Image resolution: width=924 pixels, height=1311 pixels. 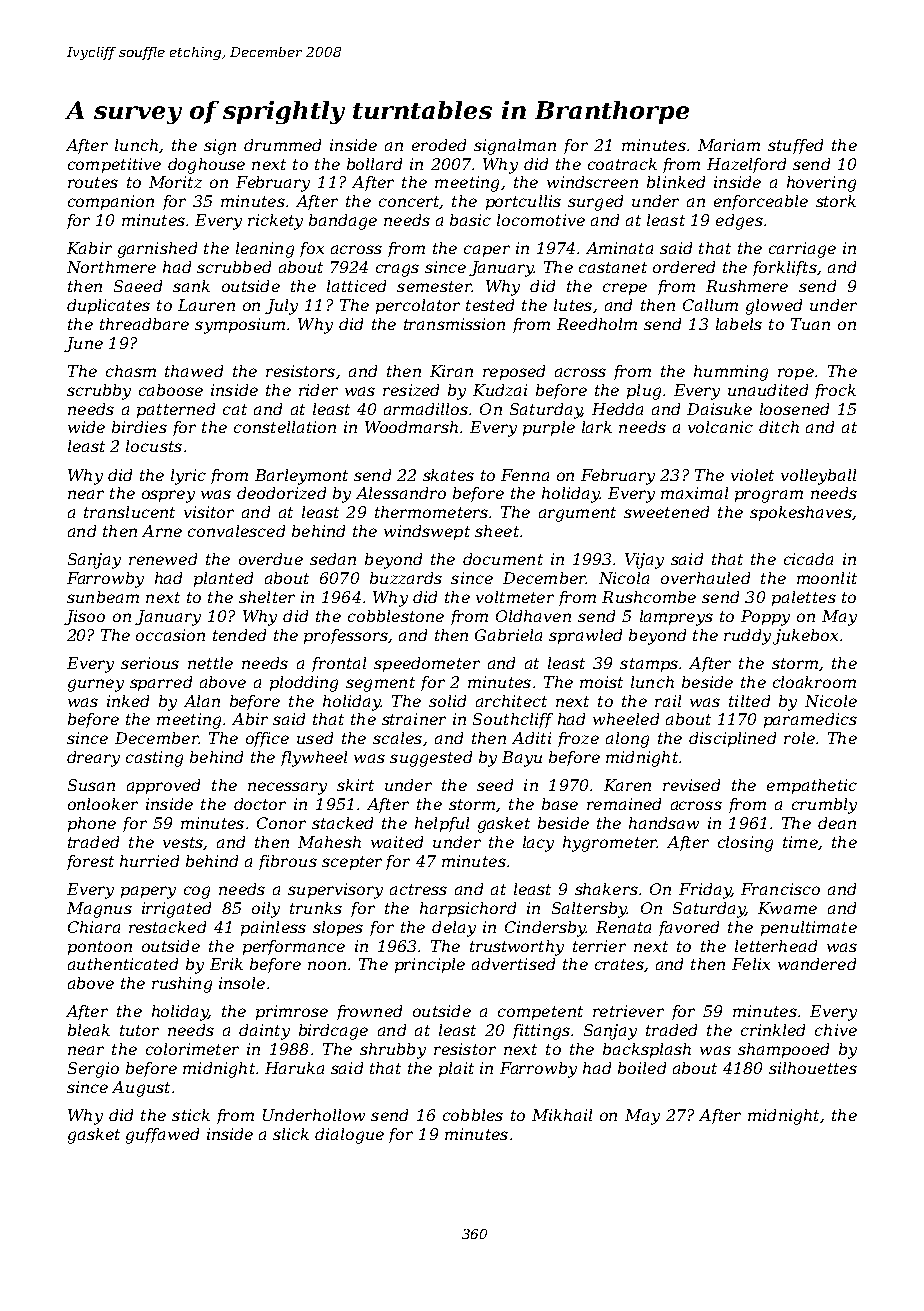 What do you see at coordinates (809, 928) in the image?
I see `penultimate` at bounding box center [809, 928].
